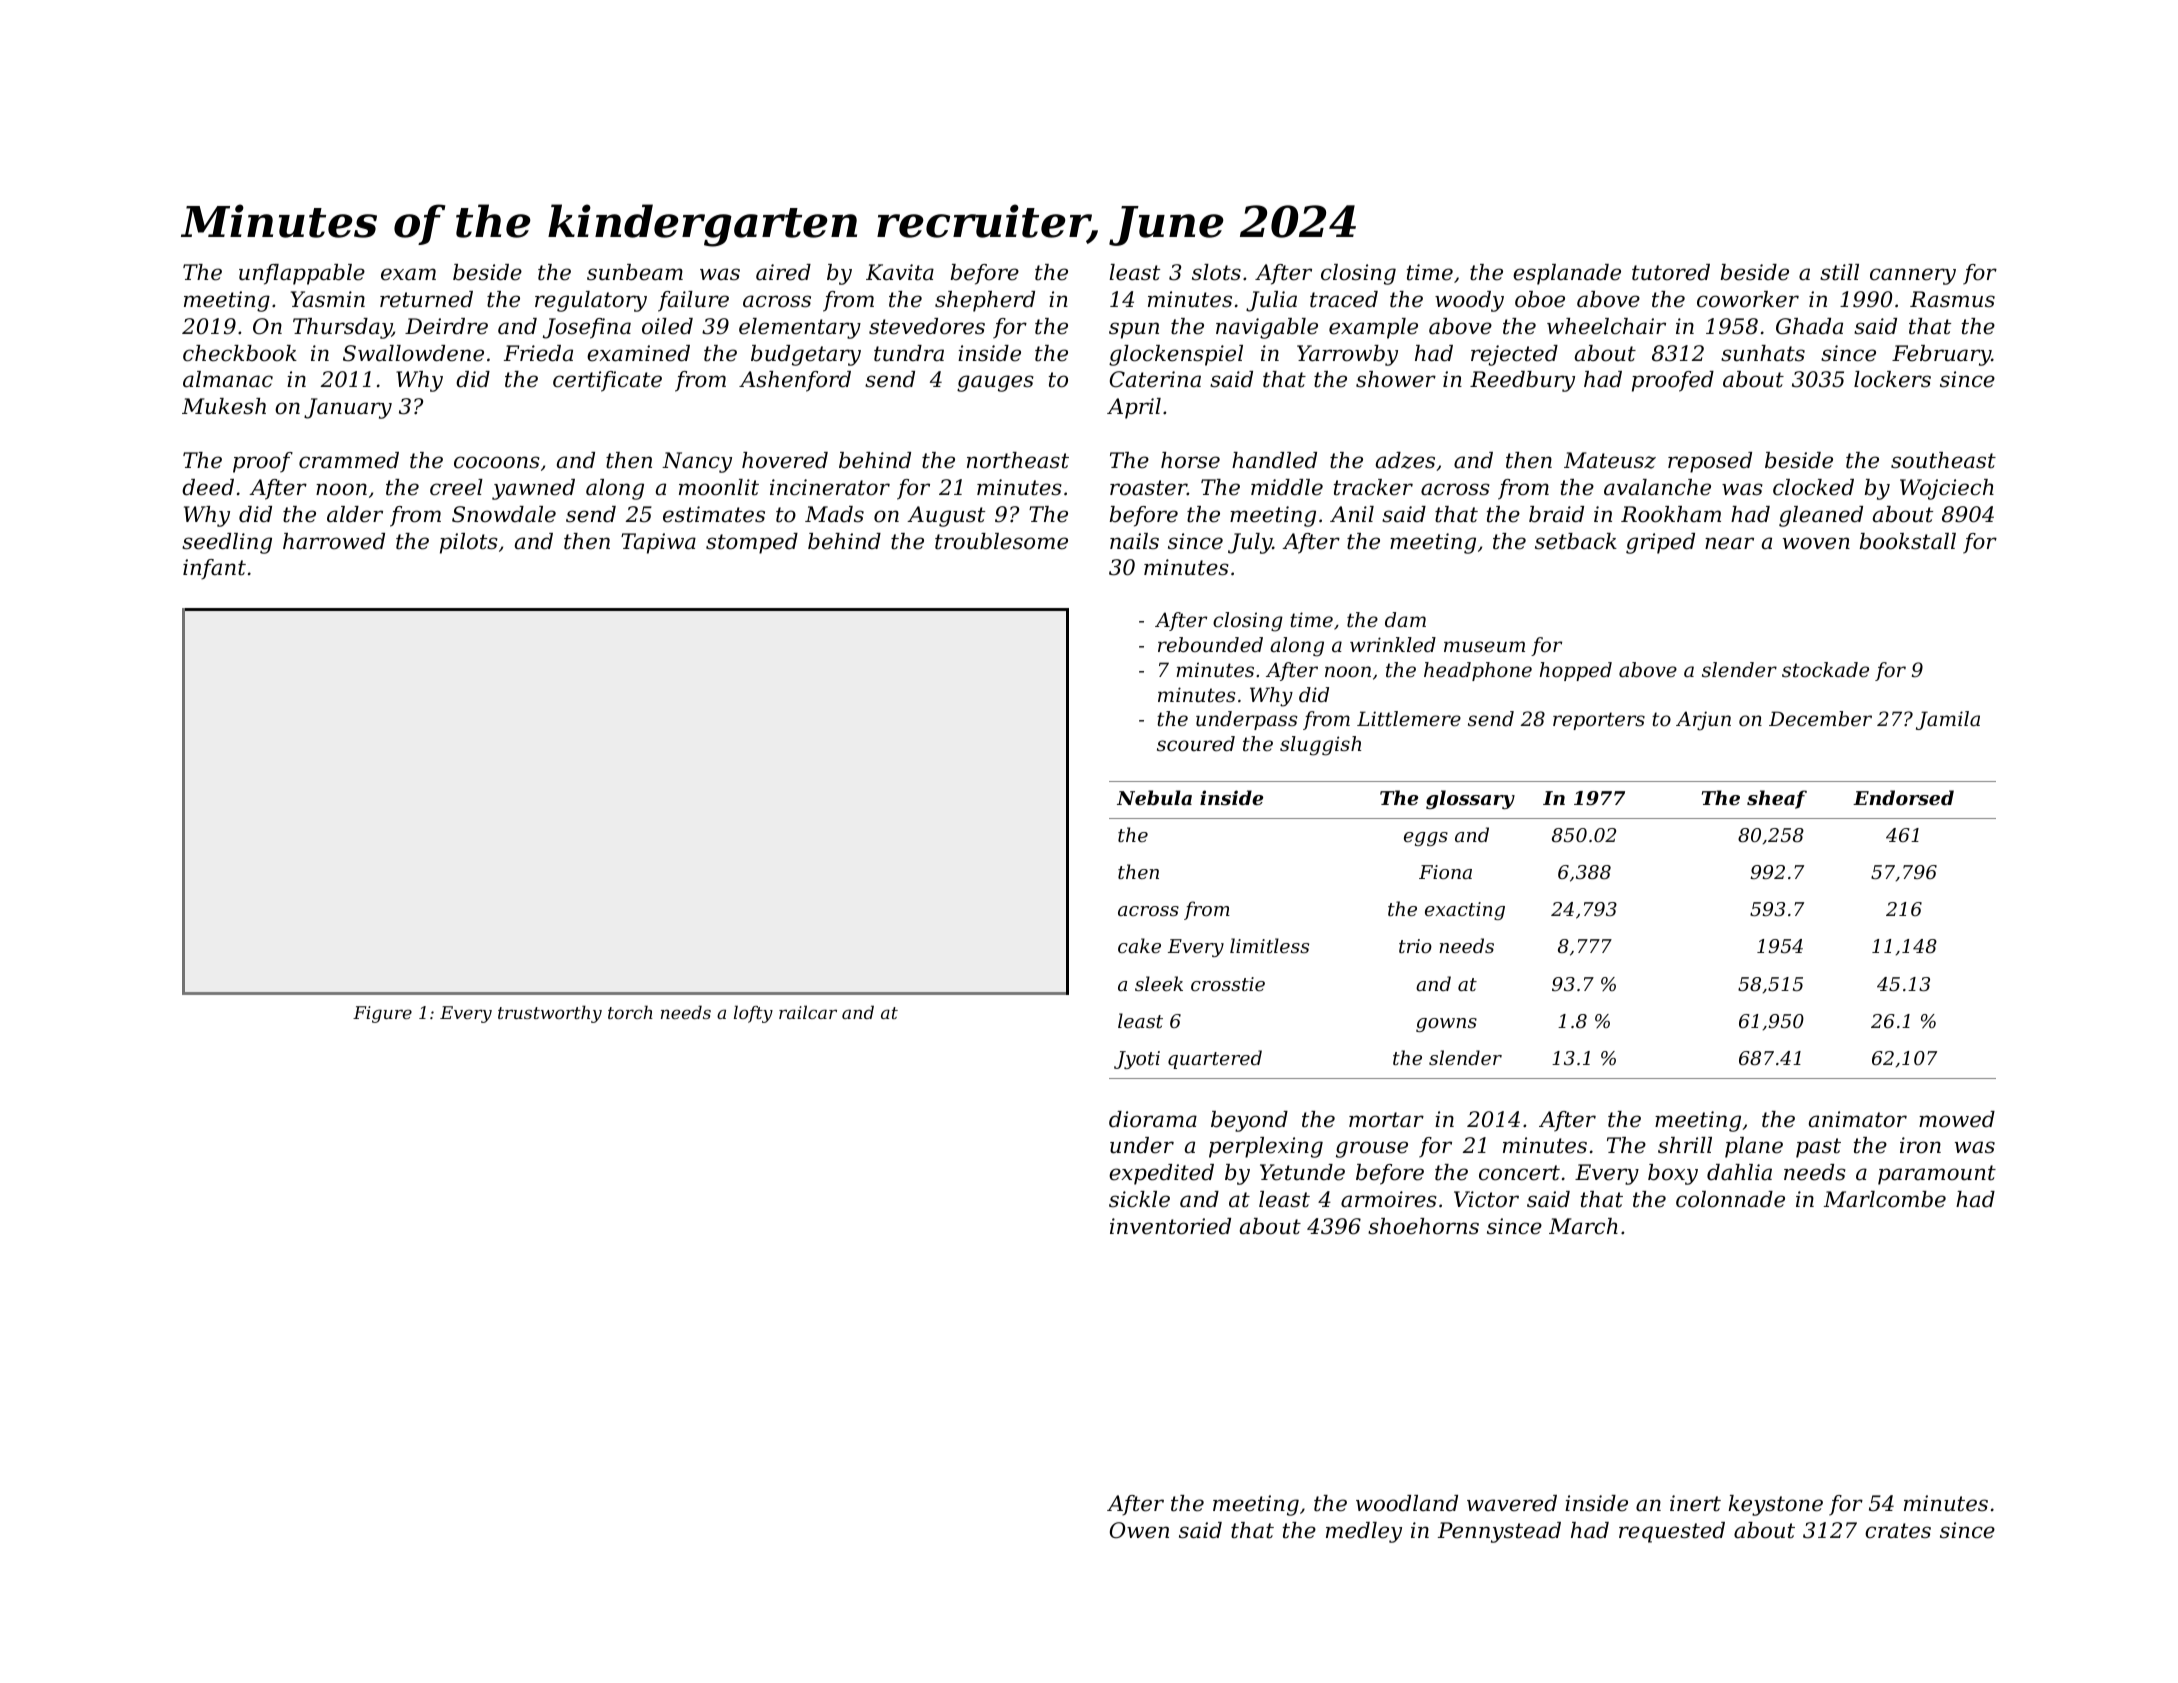 This screenshot has height=1683, width=2178. What do you see at coordinates (1154, 797) in the screenshot?
I see `Nebula` at bounding box center [1154, 797].
